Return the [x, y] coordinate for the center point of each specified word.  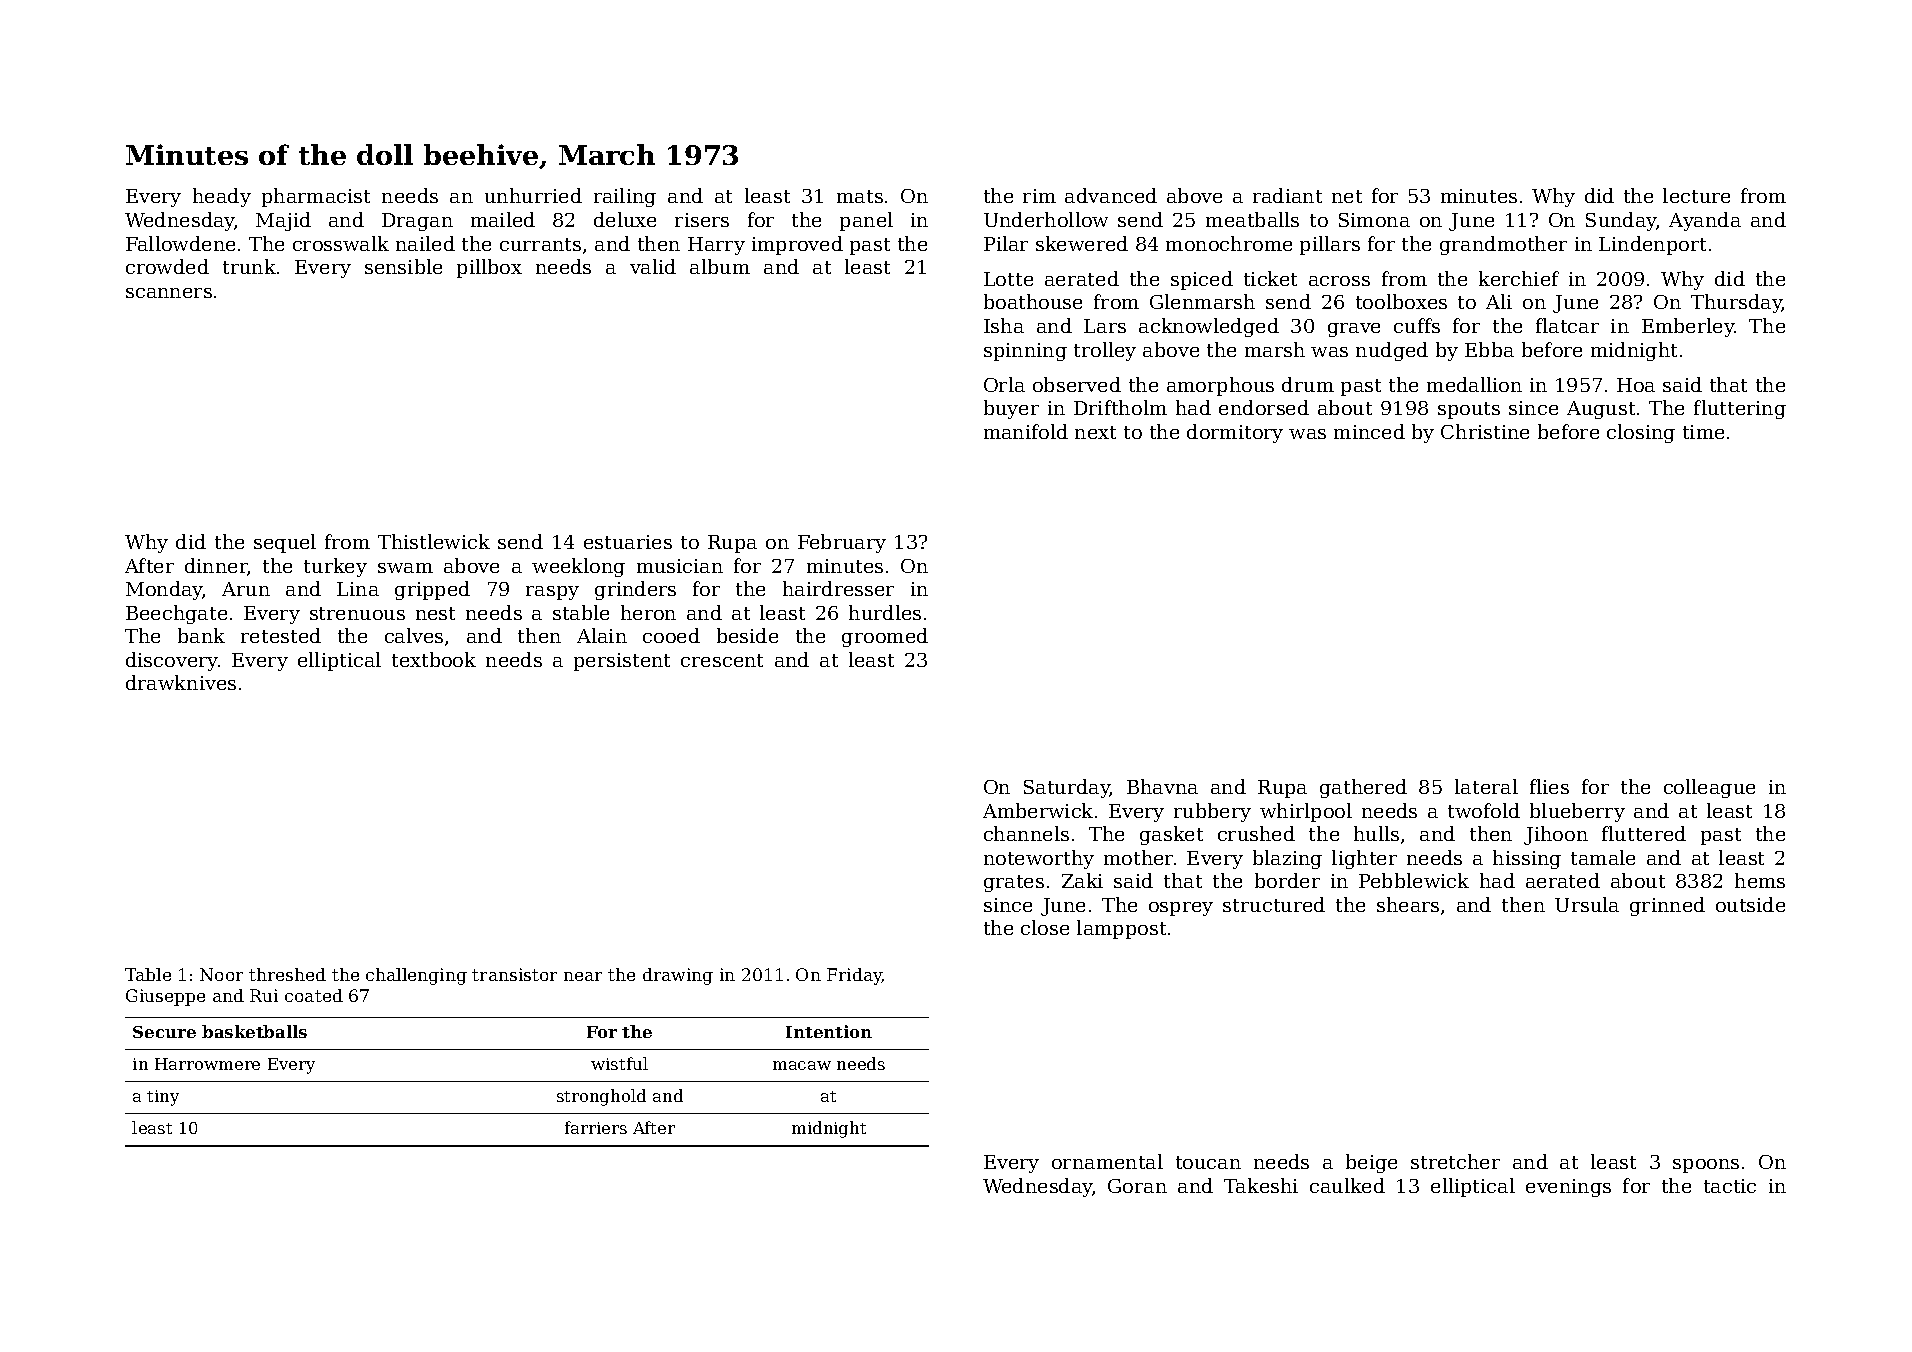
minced [1369, 431]
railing [625, 197]
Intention [829, 1031]
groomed [885, 637]
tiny [163, 1098]
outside [1750, 904]
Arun [246, 589]
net [1347, 196]
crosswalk [341, 243]
